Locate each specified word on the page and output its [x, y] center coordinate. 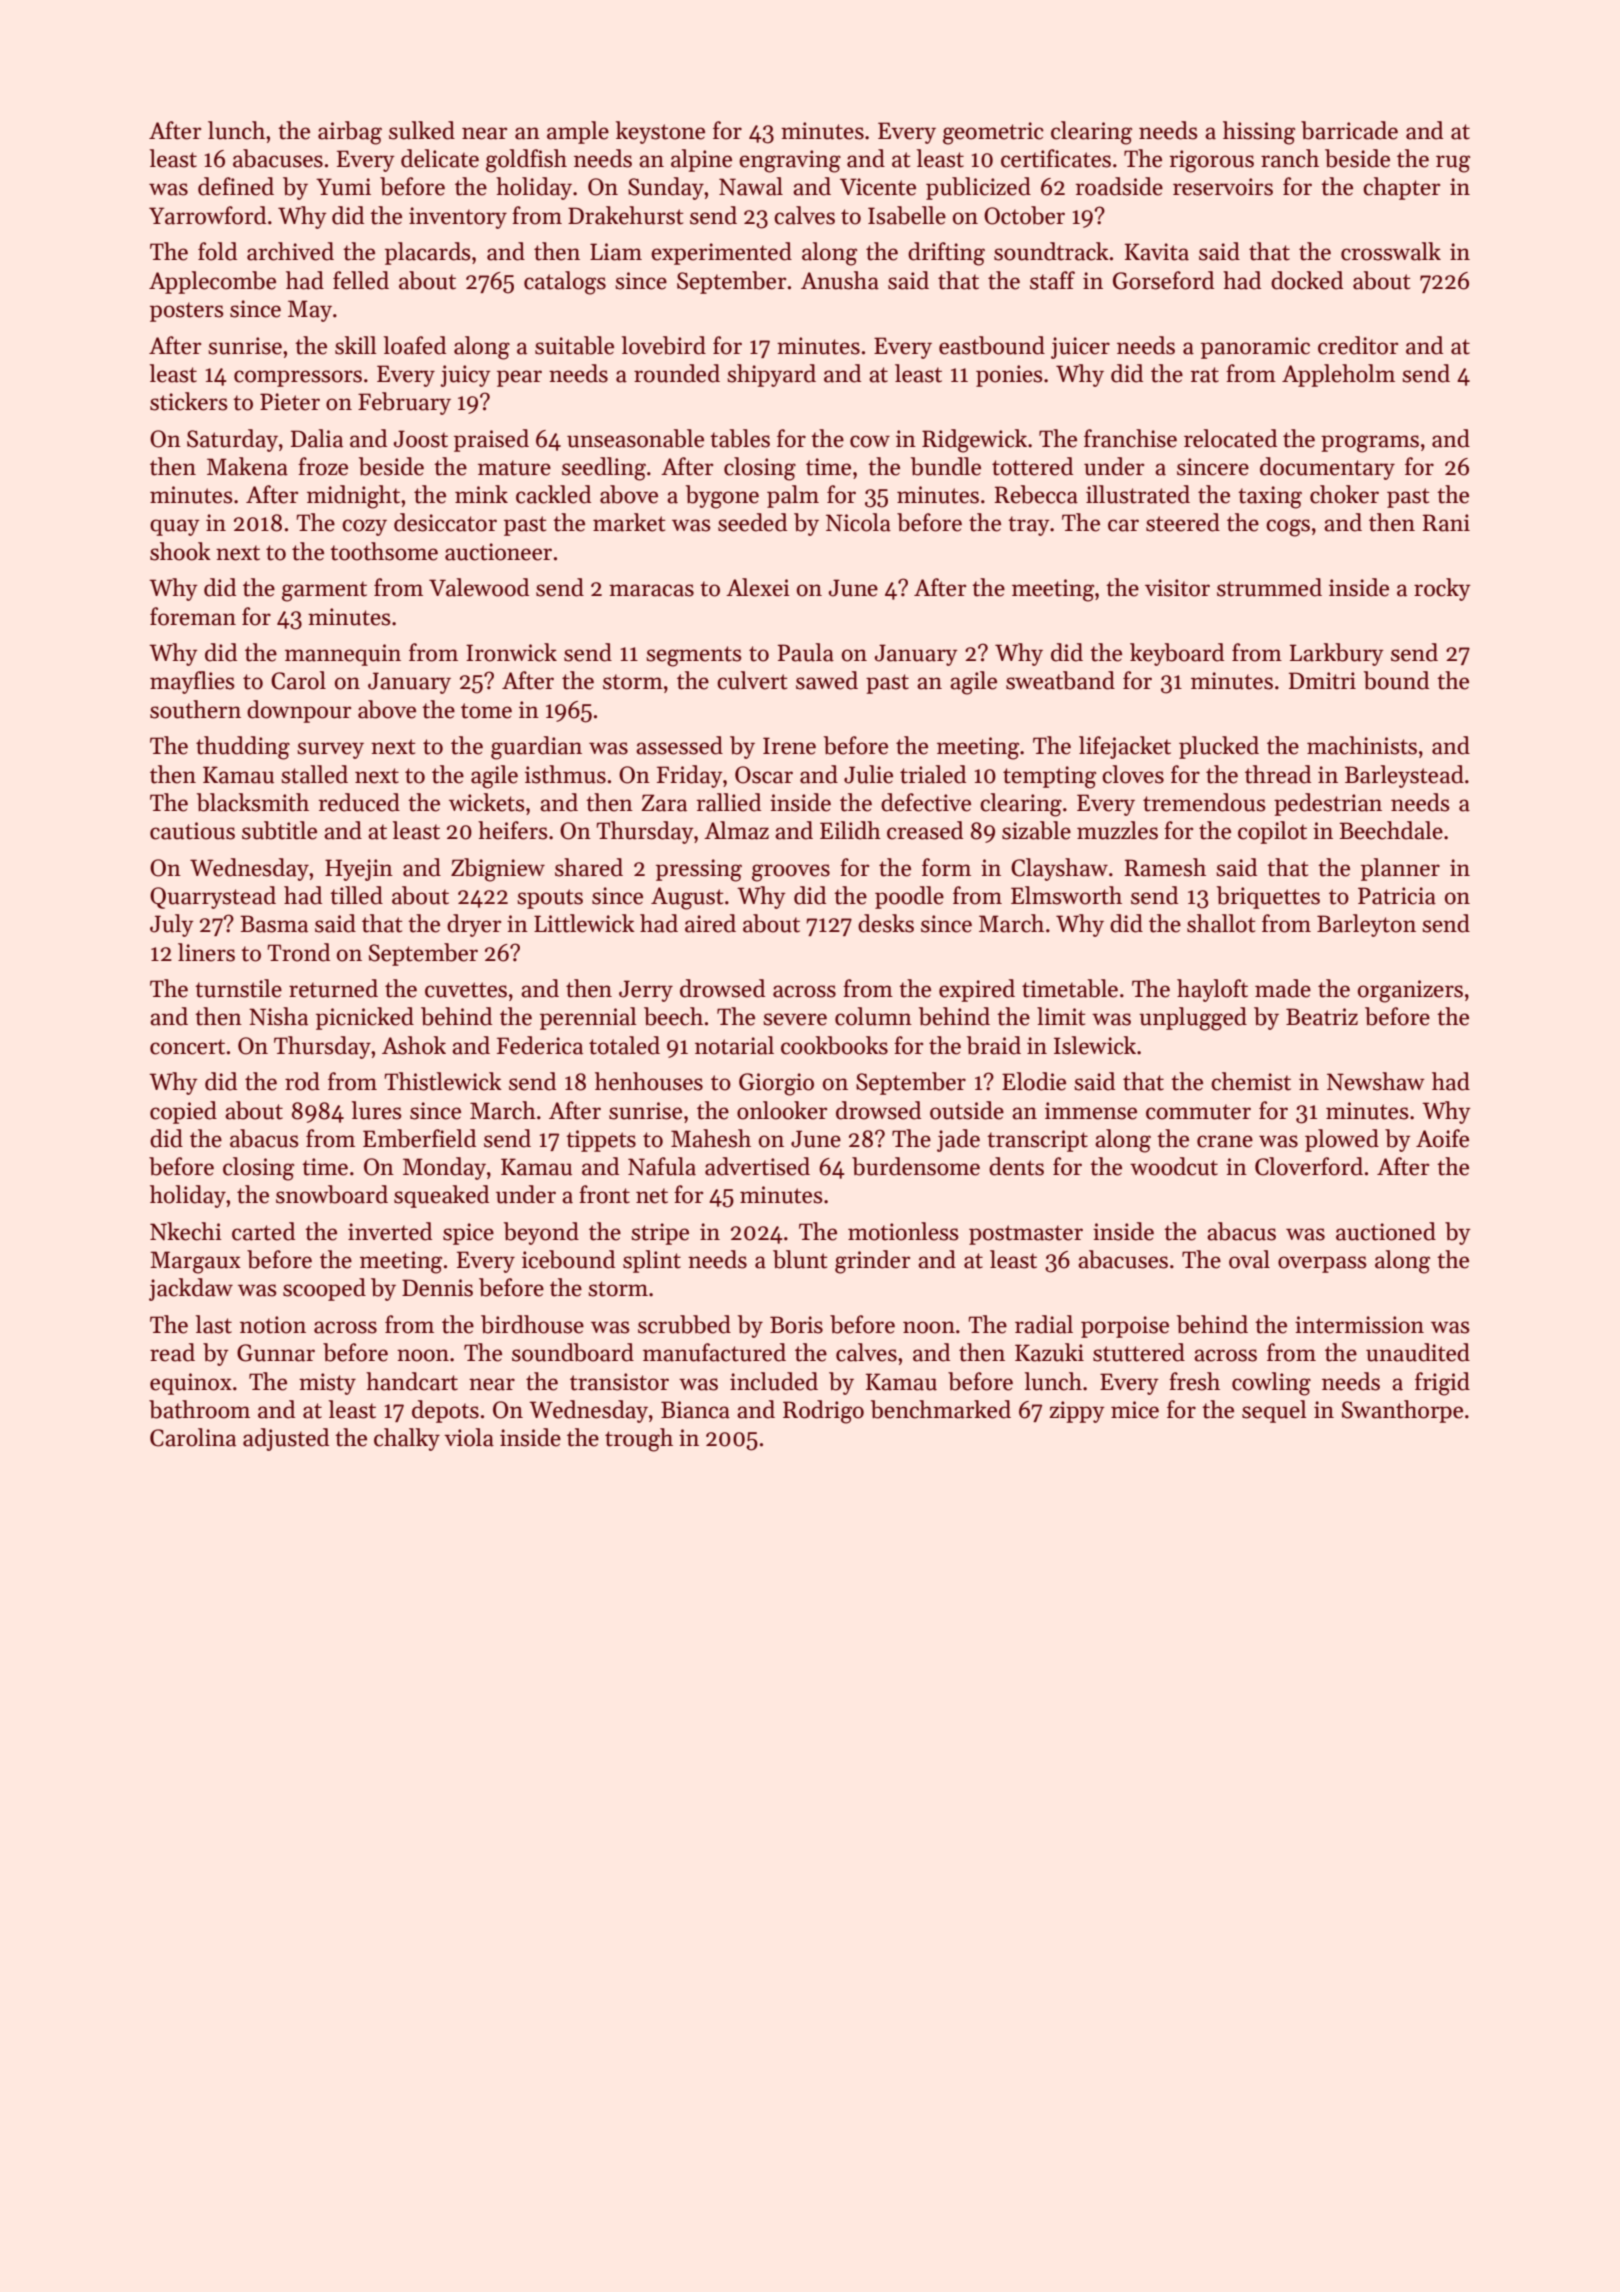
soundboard [573, 1352]
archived [290, 251]
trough [639, 1440]
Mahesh [711, 1138]
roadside [1119, 186]
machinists [1362, 745]
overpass [1322, 1264]
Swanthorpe [1402, 1411]
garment [324, 591]
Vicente [878, 187]
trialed [933, 774]
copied [183, 1112]
